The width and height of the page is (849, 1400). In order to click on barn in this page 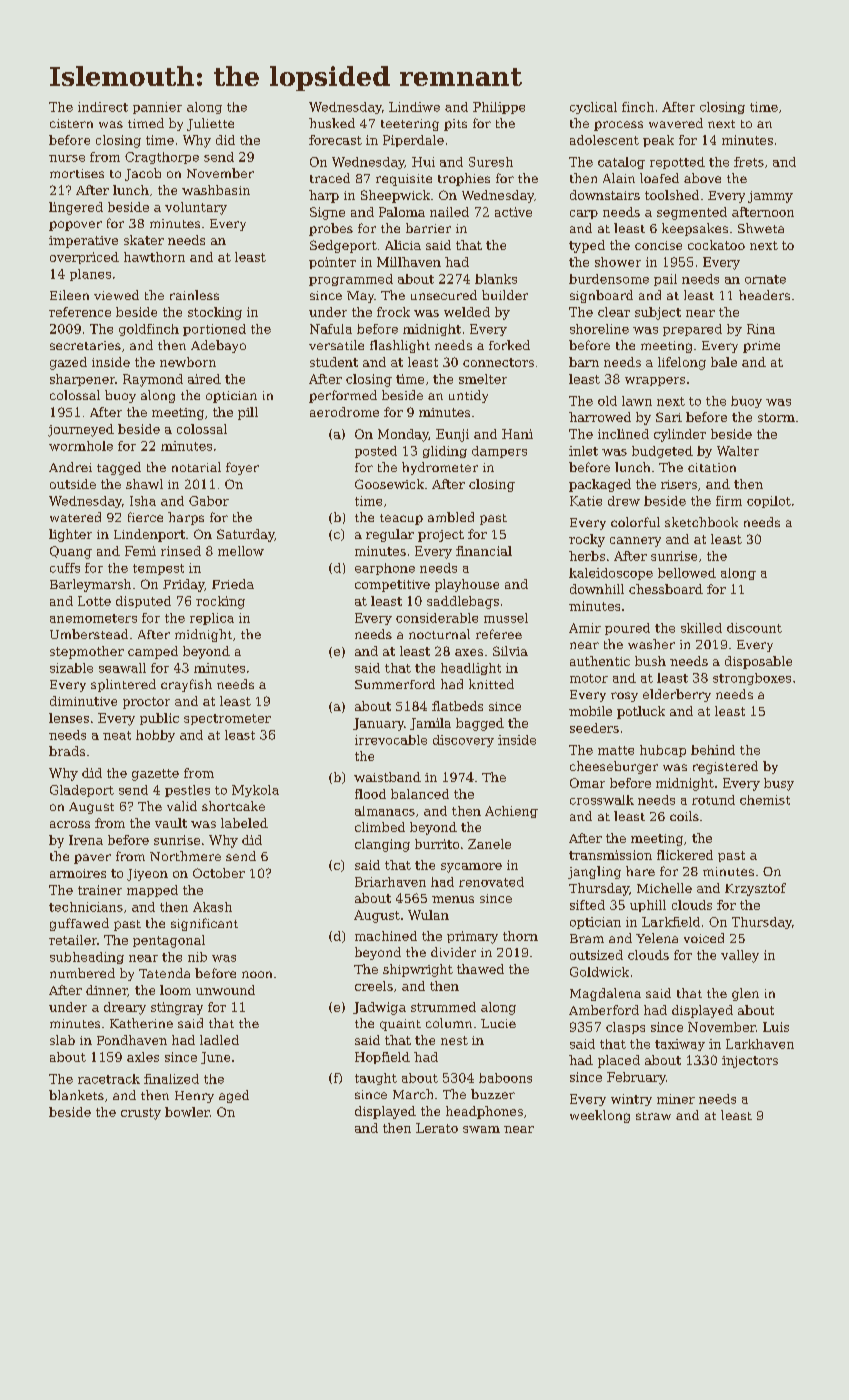, I will do `click(584, 362)`.
